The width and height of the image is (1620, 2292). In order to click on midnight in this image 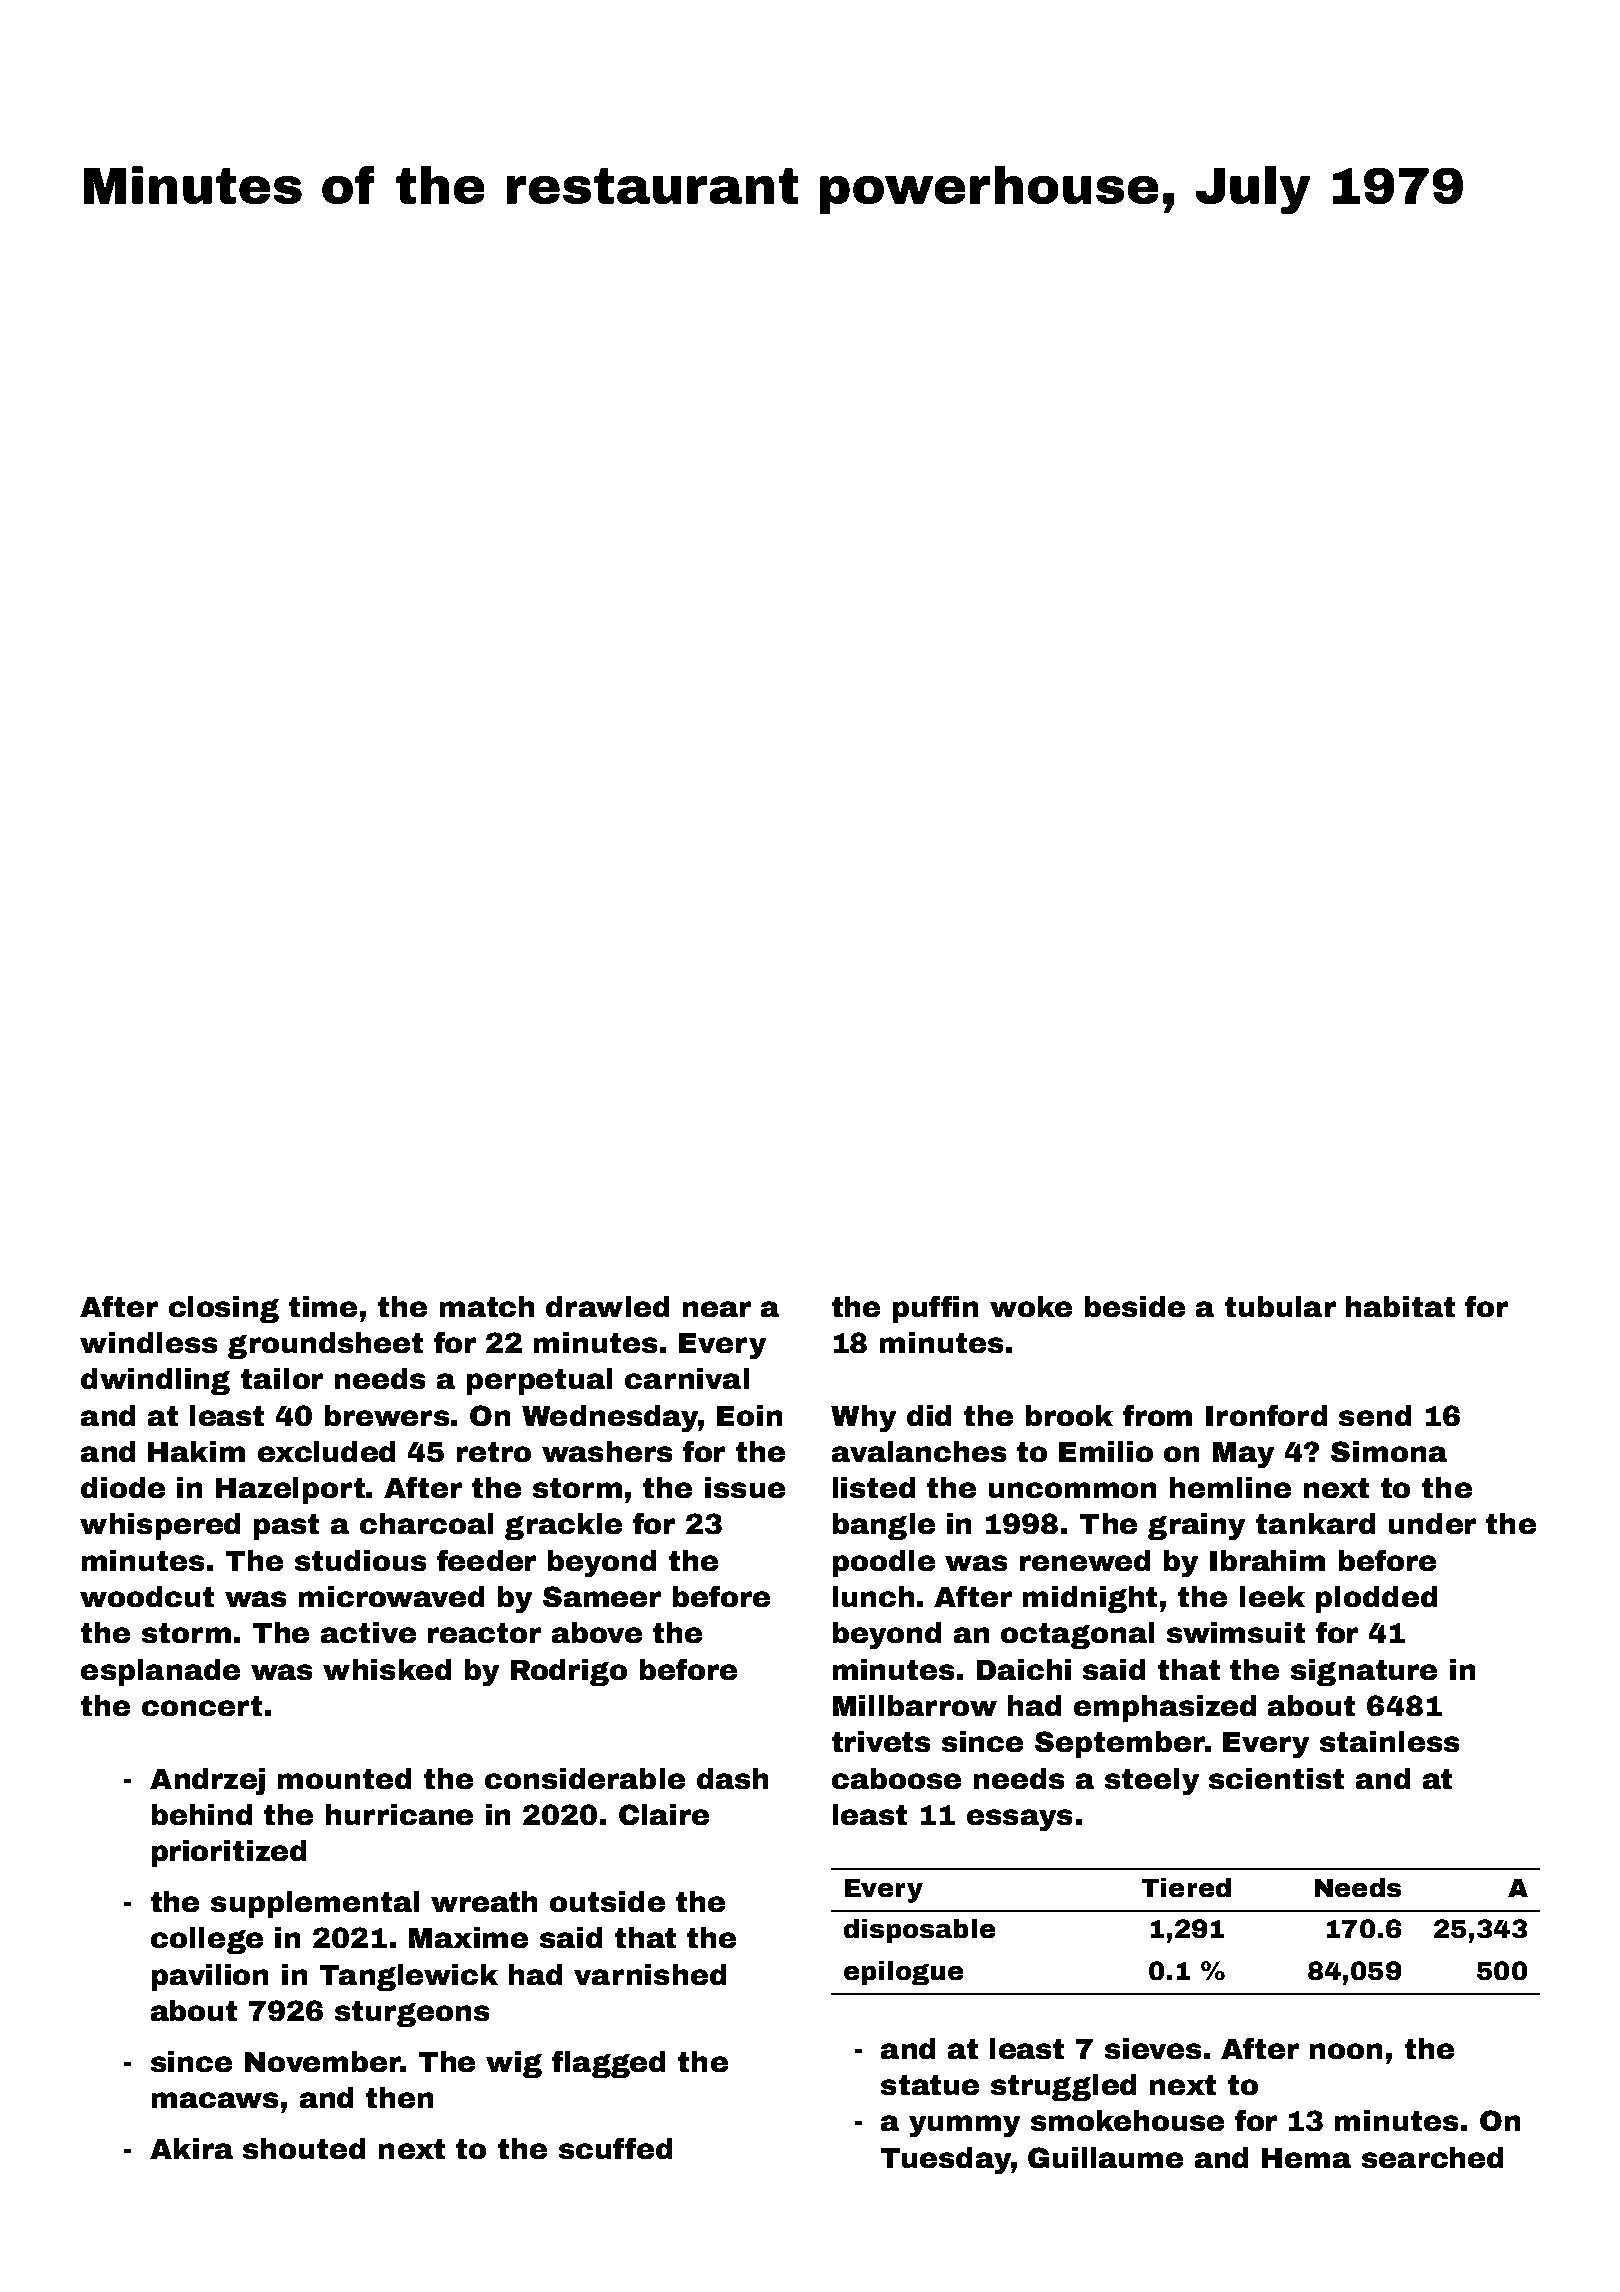, I will do `click(1090, 1599)`.
